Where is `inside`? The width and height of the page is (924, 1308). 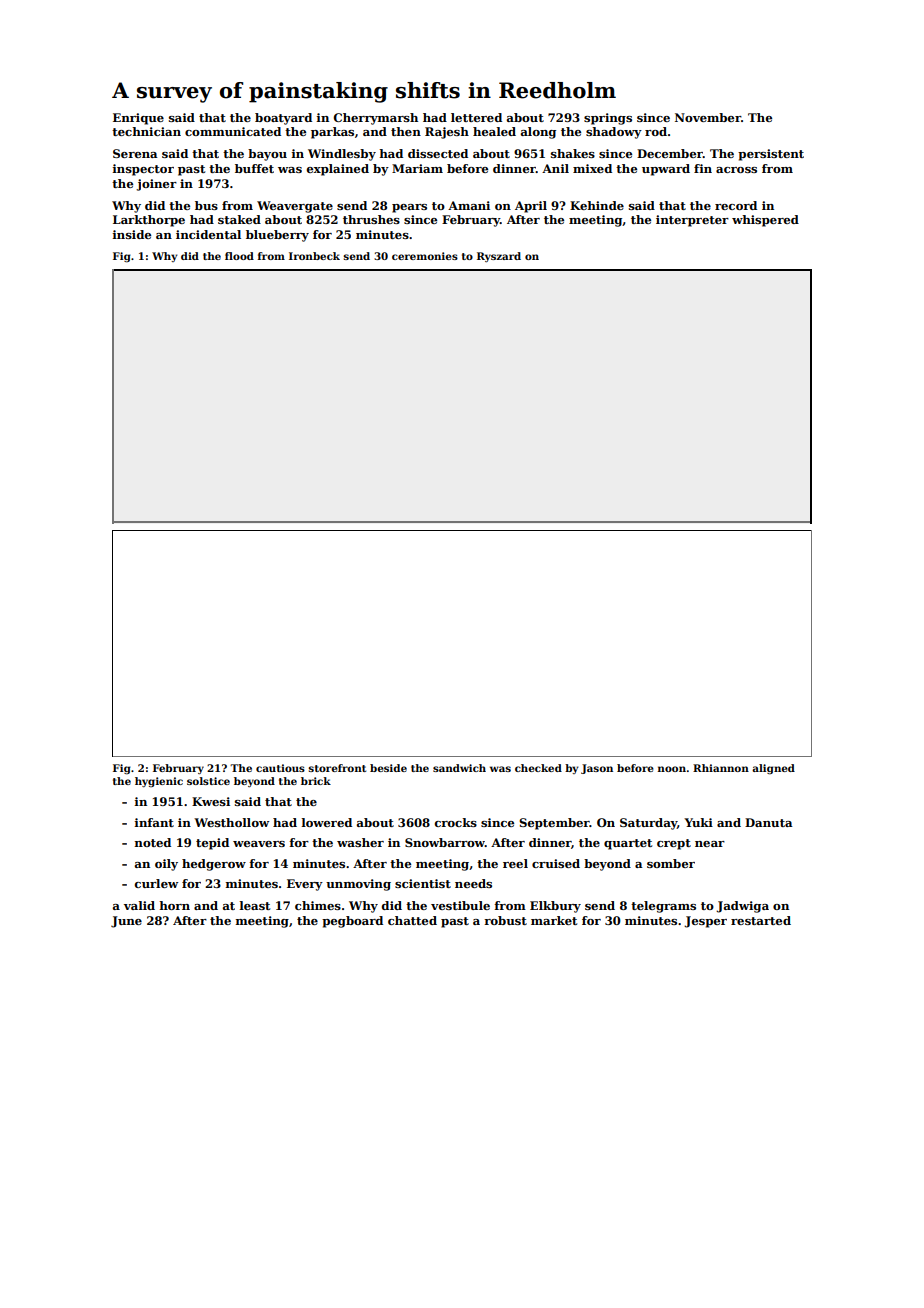
inside is located at coordinates (132, 234).
